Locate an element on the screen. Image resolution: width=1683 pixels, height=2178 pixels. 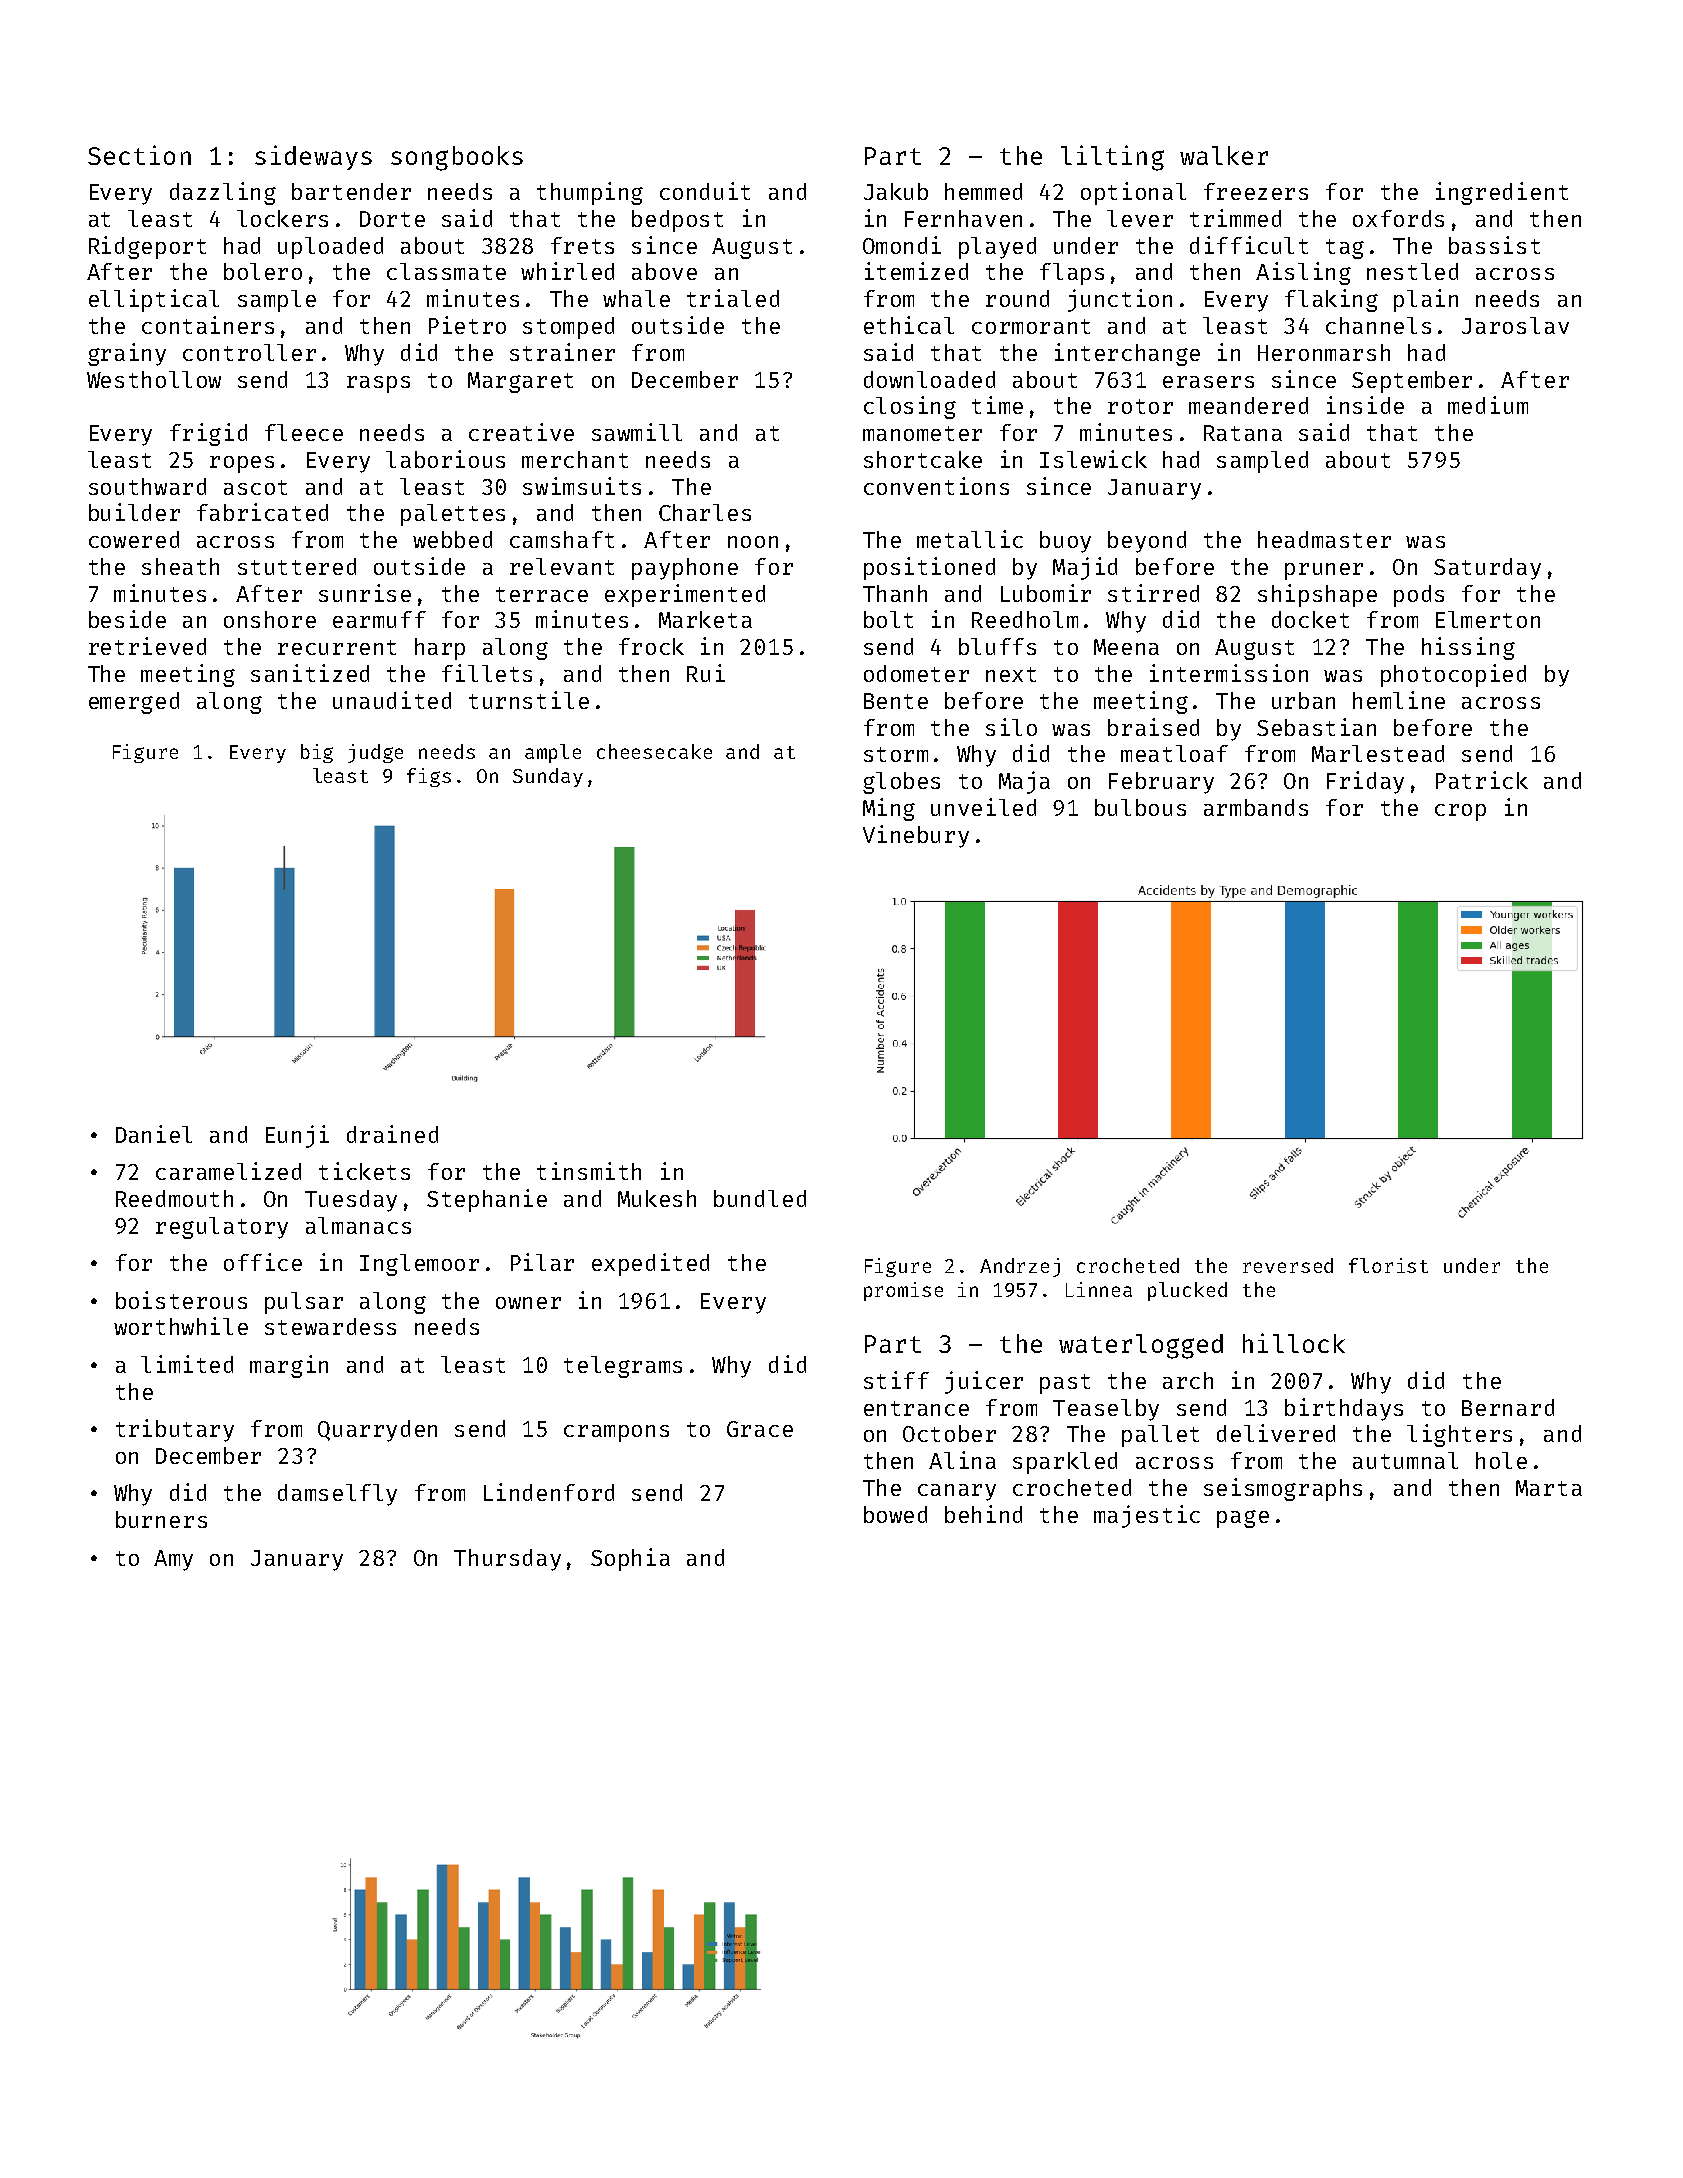
crop is located at coordinates (1460, 812).
